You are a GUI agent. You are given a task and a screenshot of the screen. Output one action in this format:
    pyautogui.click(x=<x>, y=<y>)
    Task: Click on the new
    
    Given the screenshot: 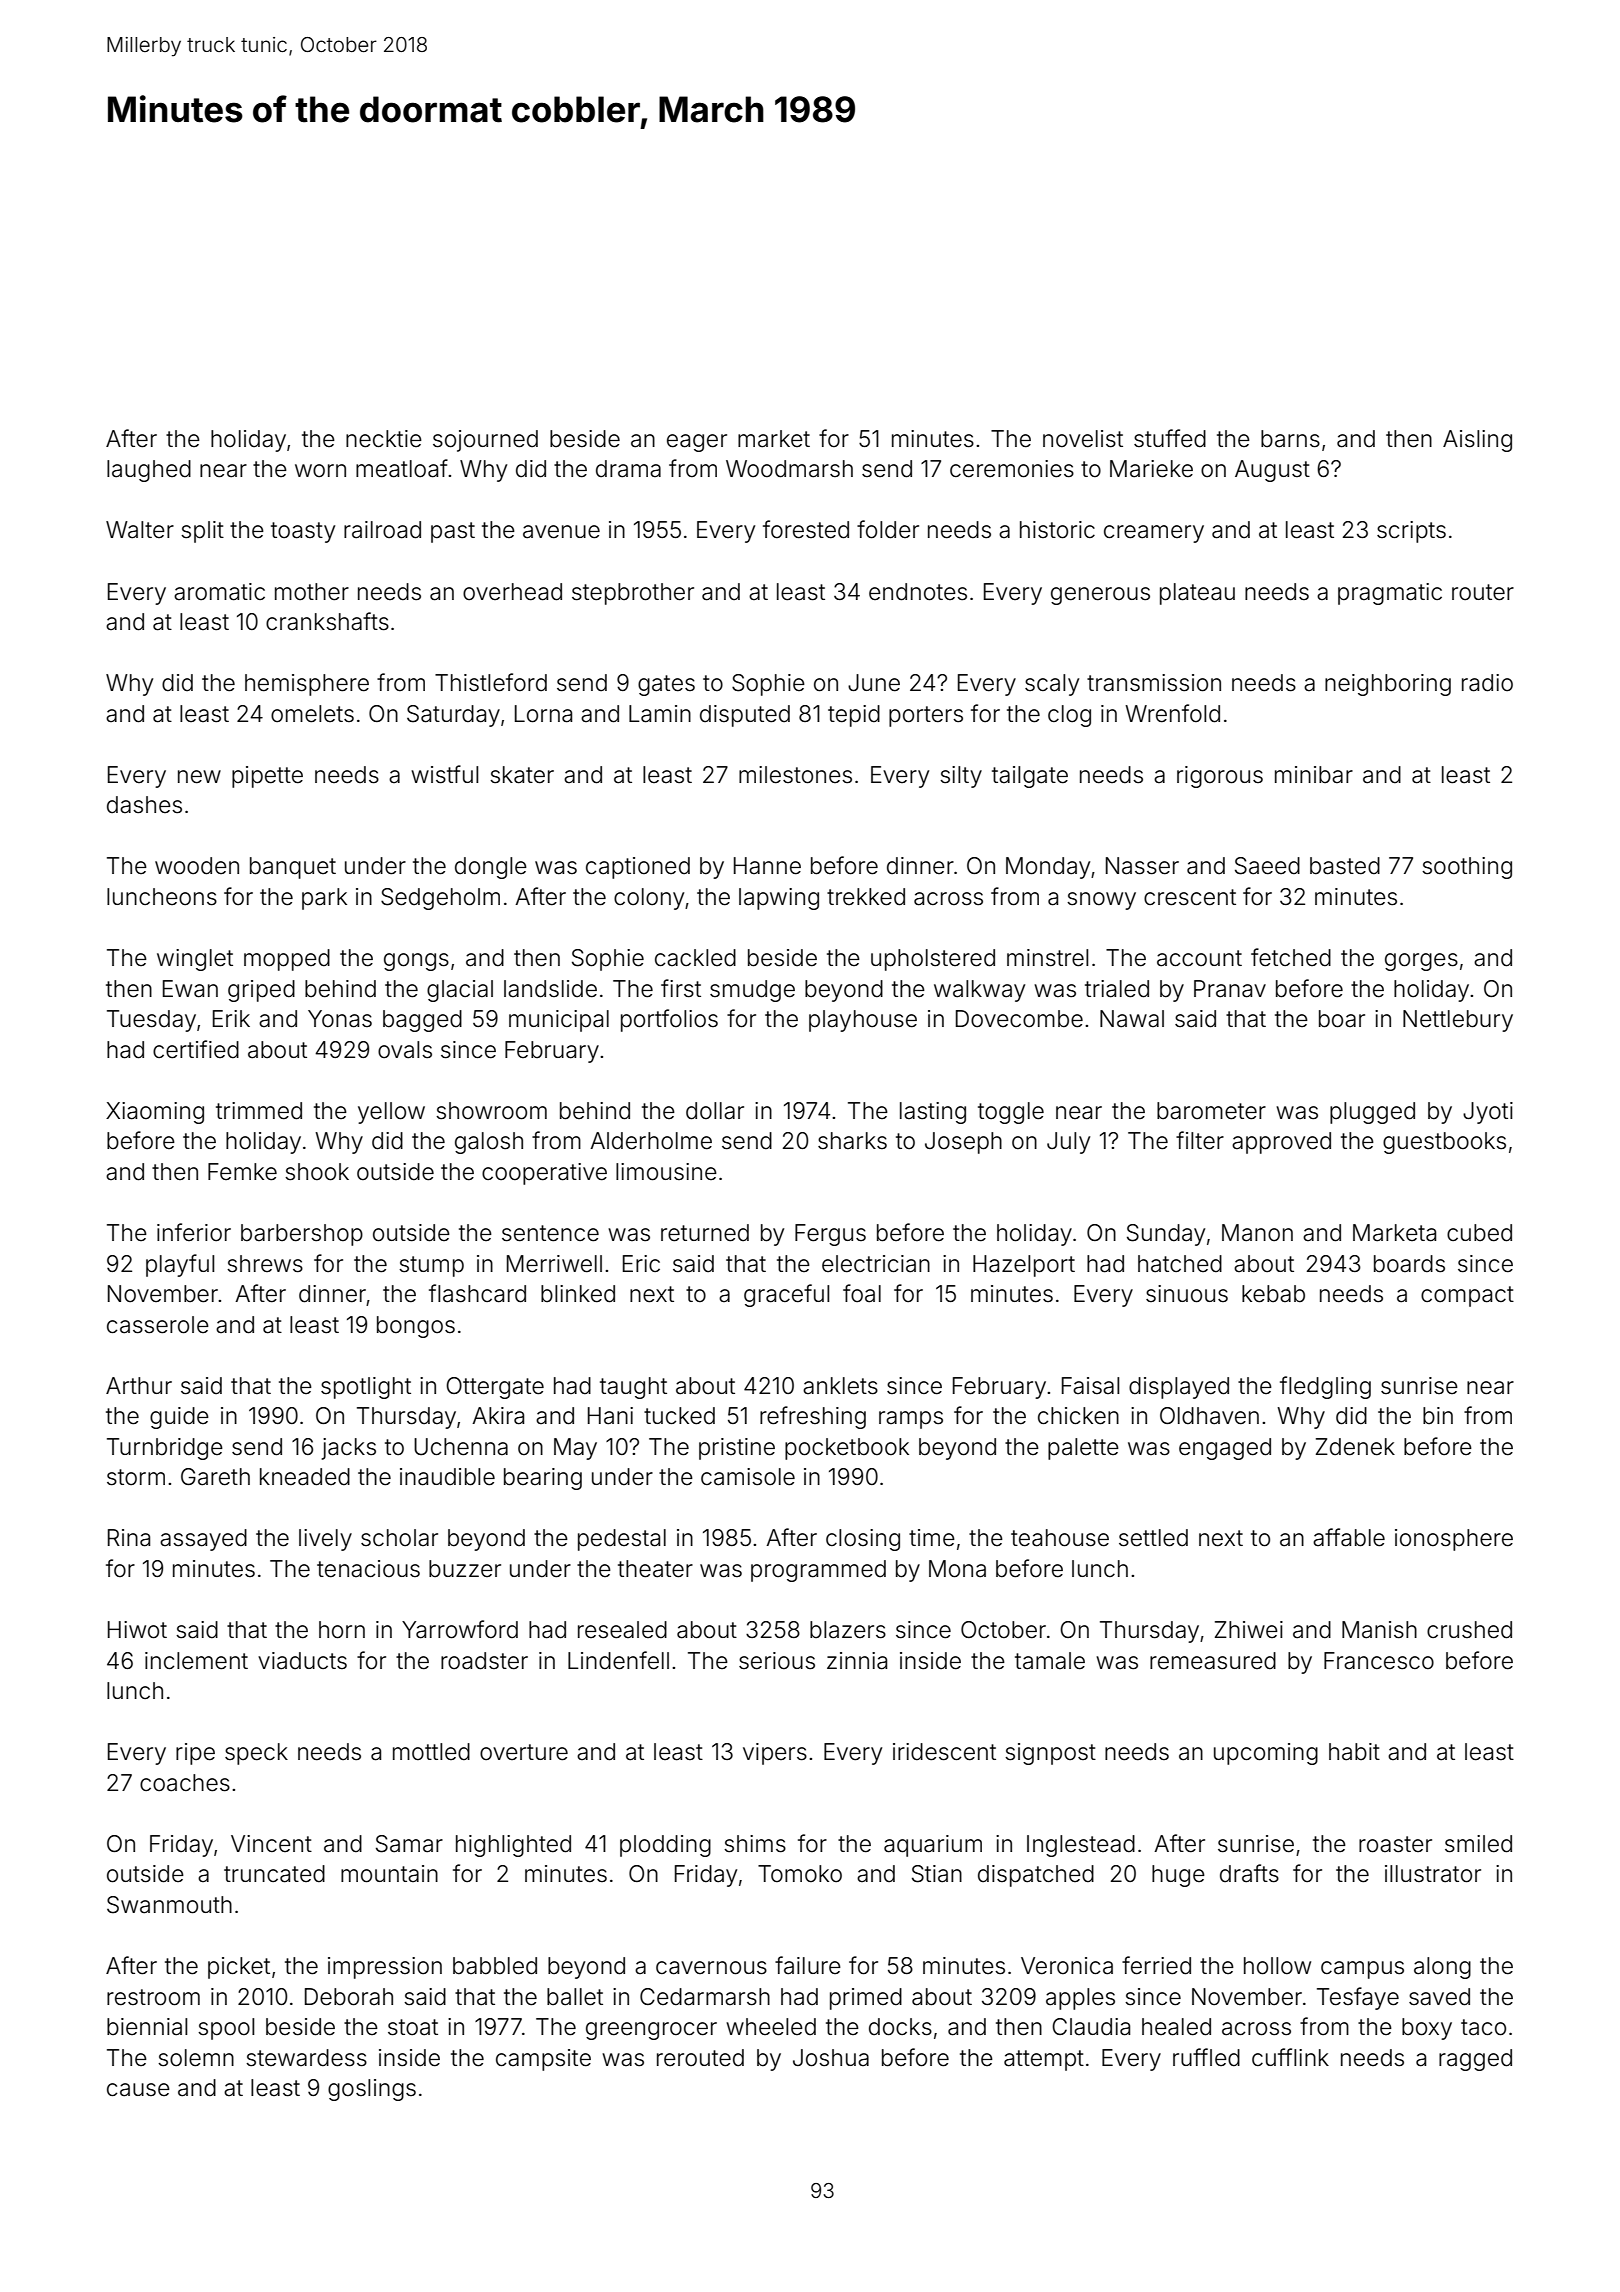 What is the action you would take?
    pyautogui.click(x=199, y=777)
